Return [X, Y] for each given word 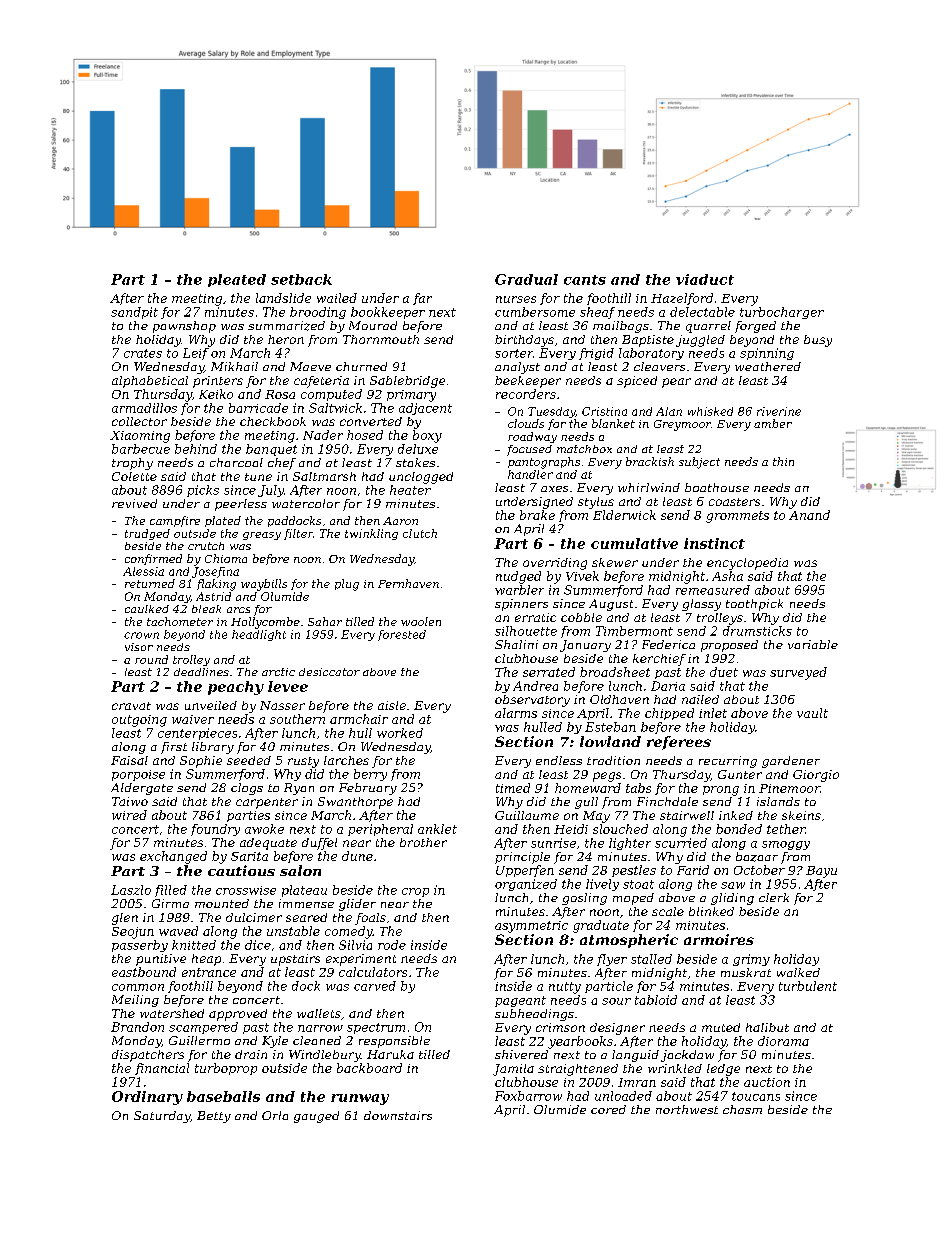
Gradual [526, 279]
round [151, 659]
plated [223, 521]
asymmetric [531, 927]
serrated [549, 672]
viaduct [705, 279]
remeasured [713, 590]
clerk [774, 897]
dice [258, 945]
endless [559, 760]
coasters [734, 502]
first [174, 748]
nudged [518, 577]
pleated [237, 280]
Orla [275, 1115]
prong [721, 791]
